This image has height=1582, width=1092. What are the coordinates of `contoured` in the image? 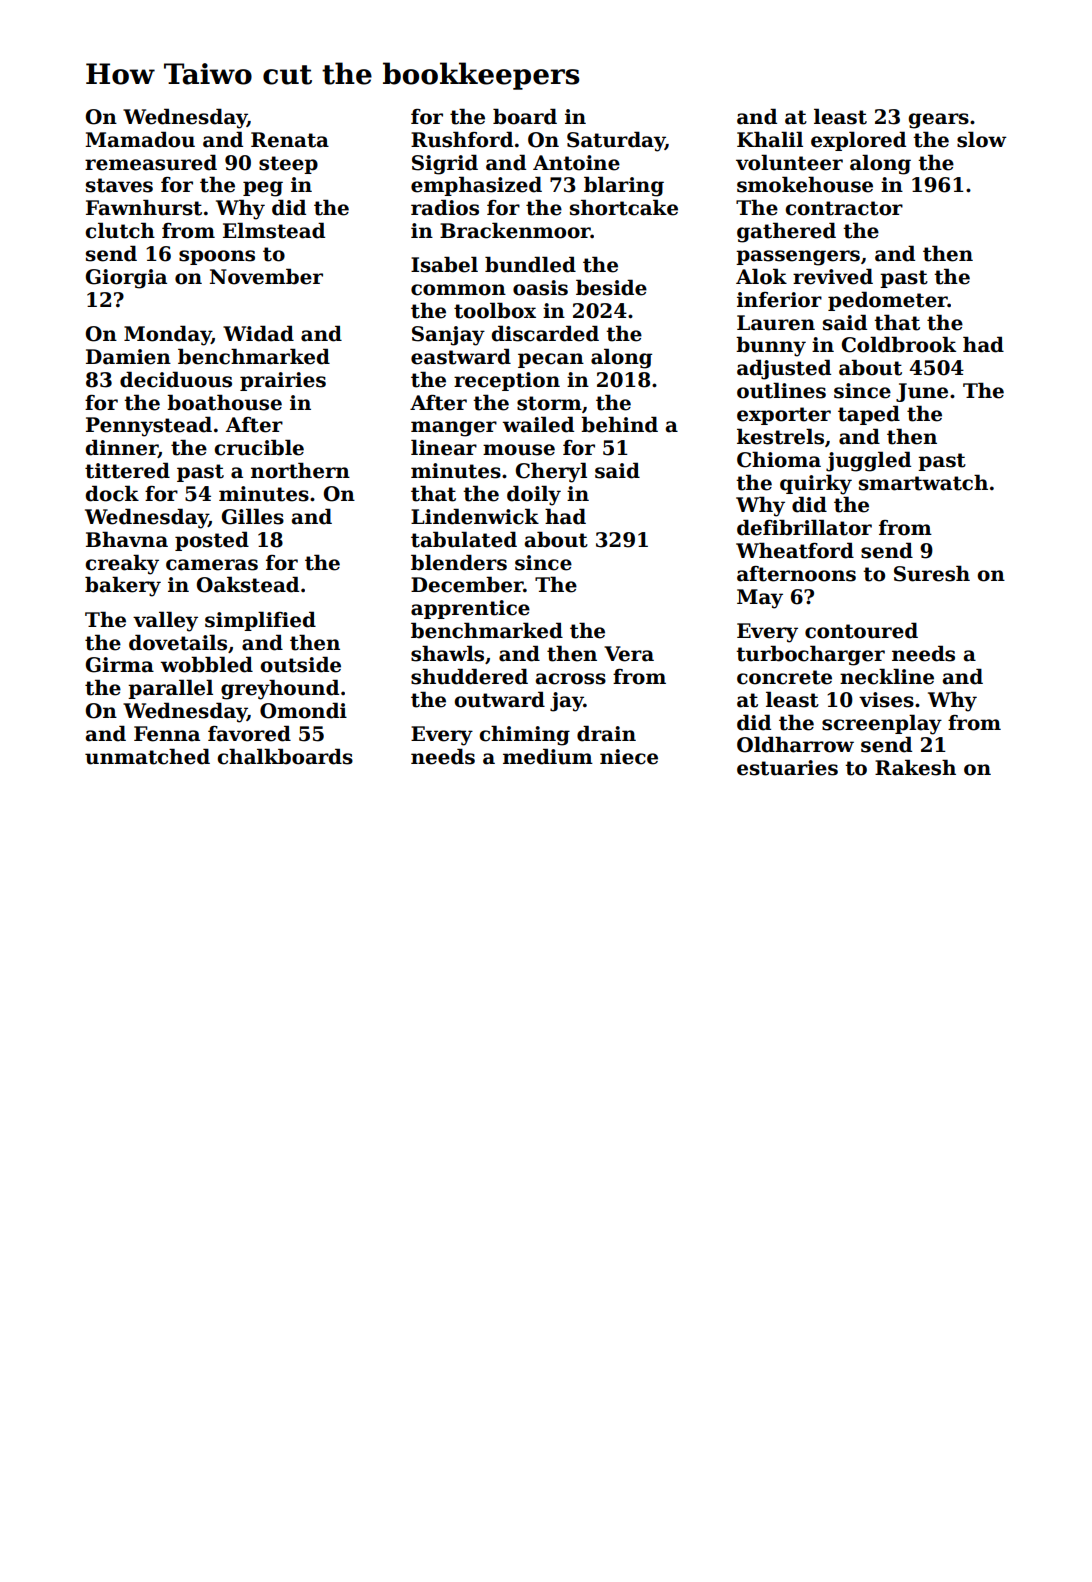 It's located at (861, 630).
